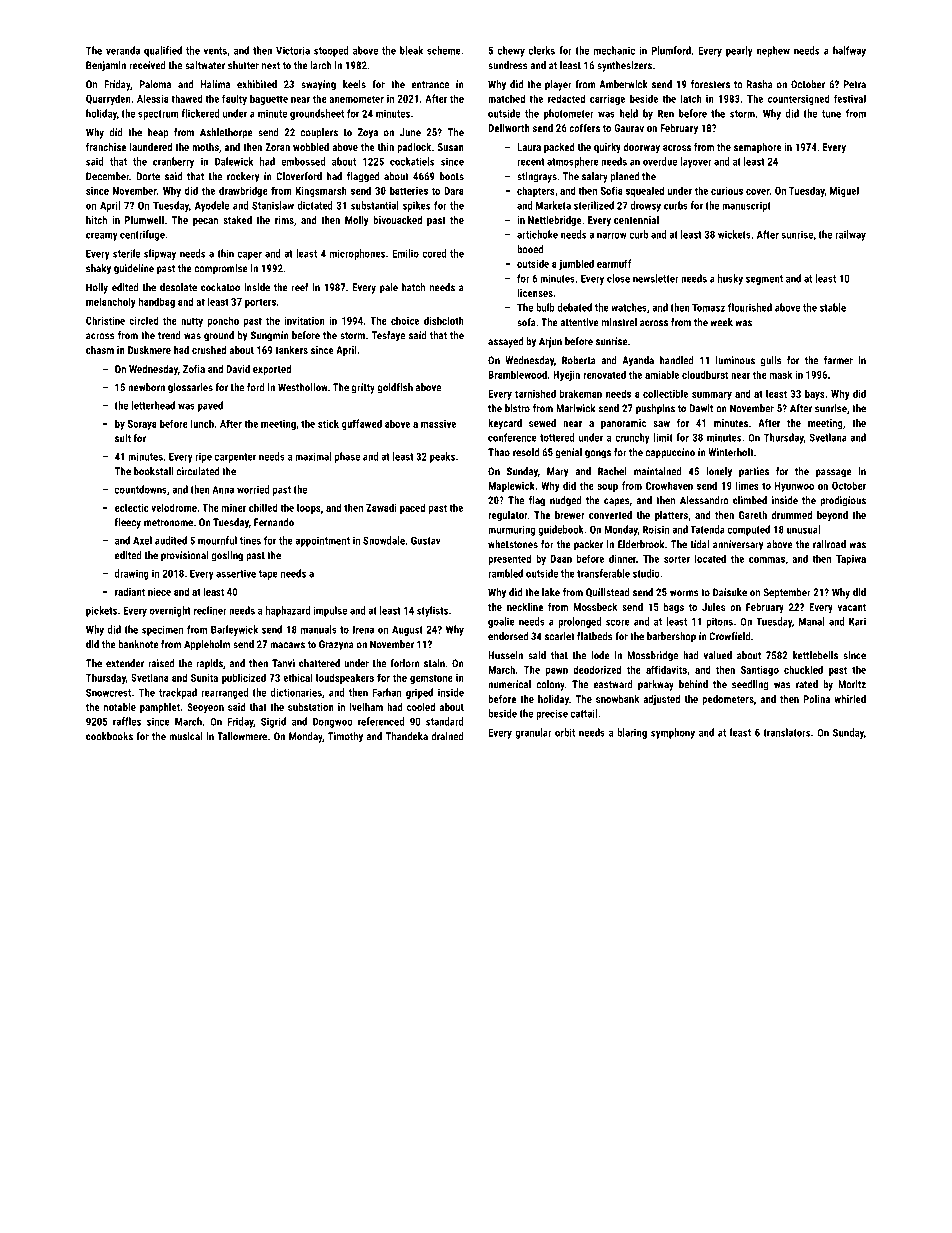 This screenshot has width=952, height=1233. I want to click on newsletter, so click(656, 278).
